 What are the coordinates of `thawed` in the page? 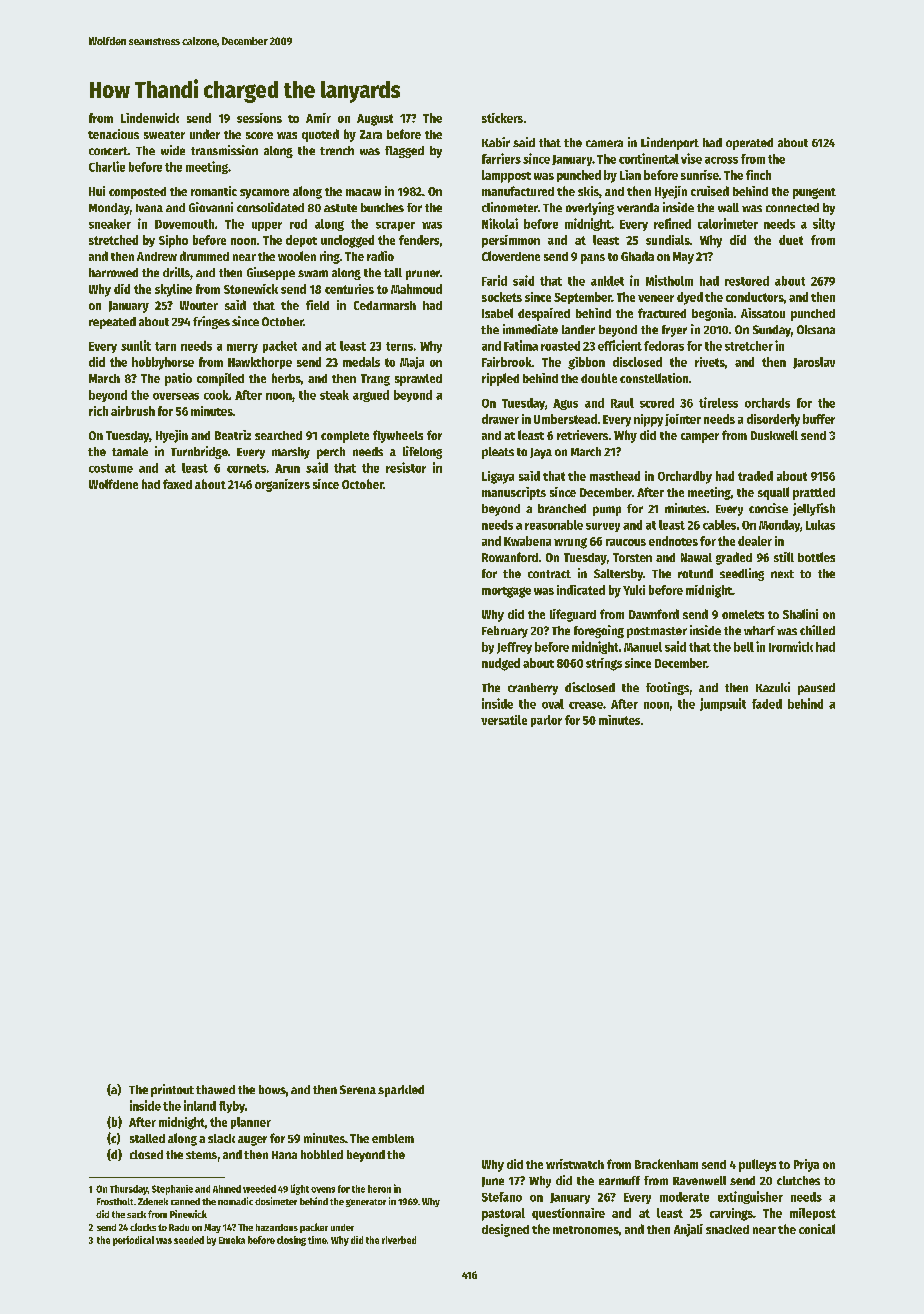 It's located at (215, 1089).
